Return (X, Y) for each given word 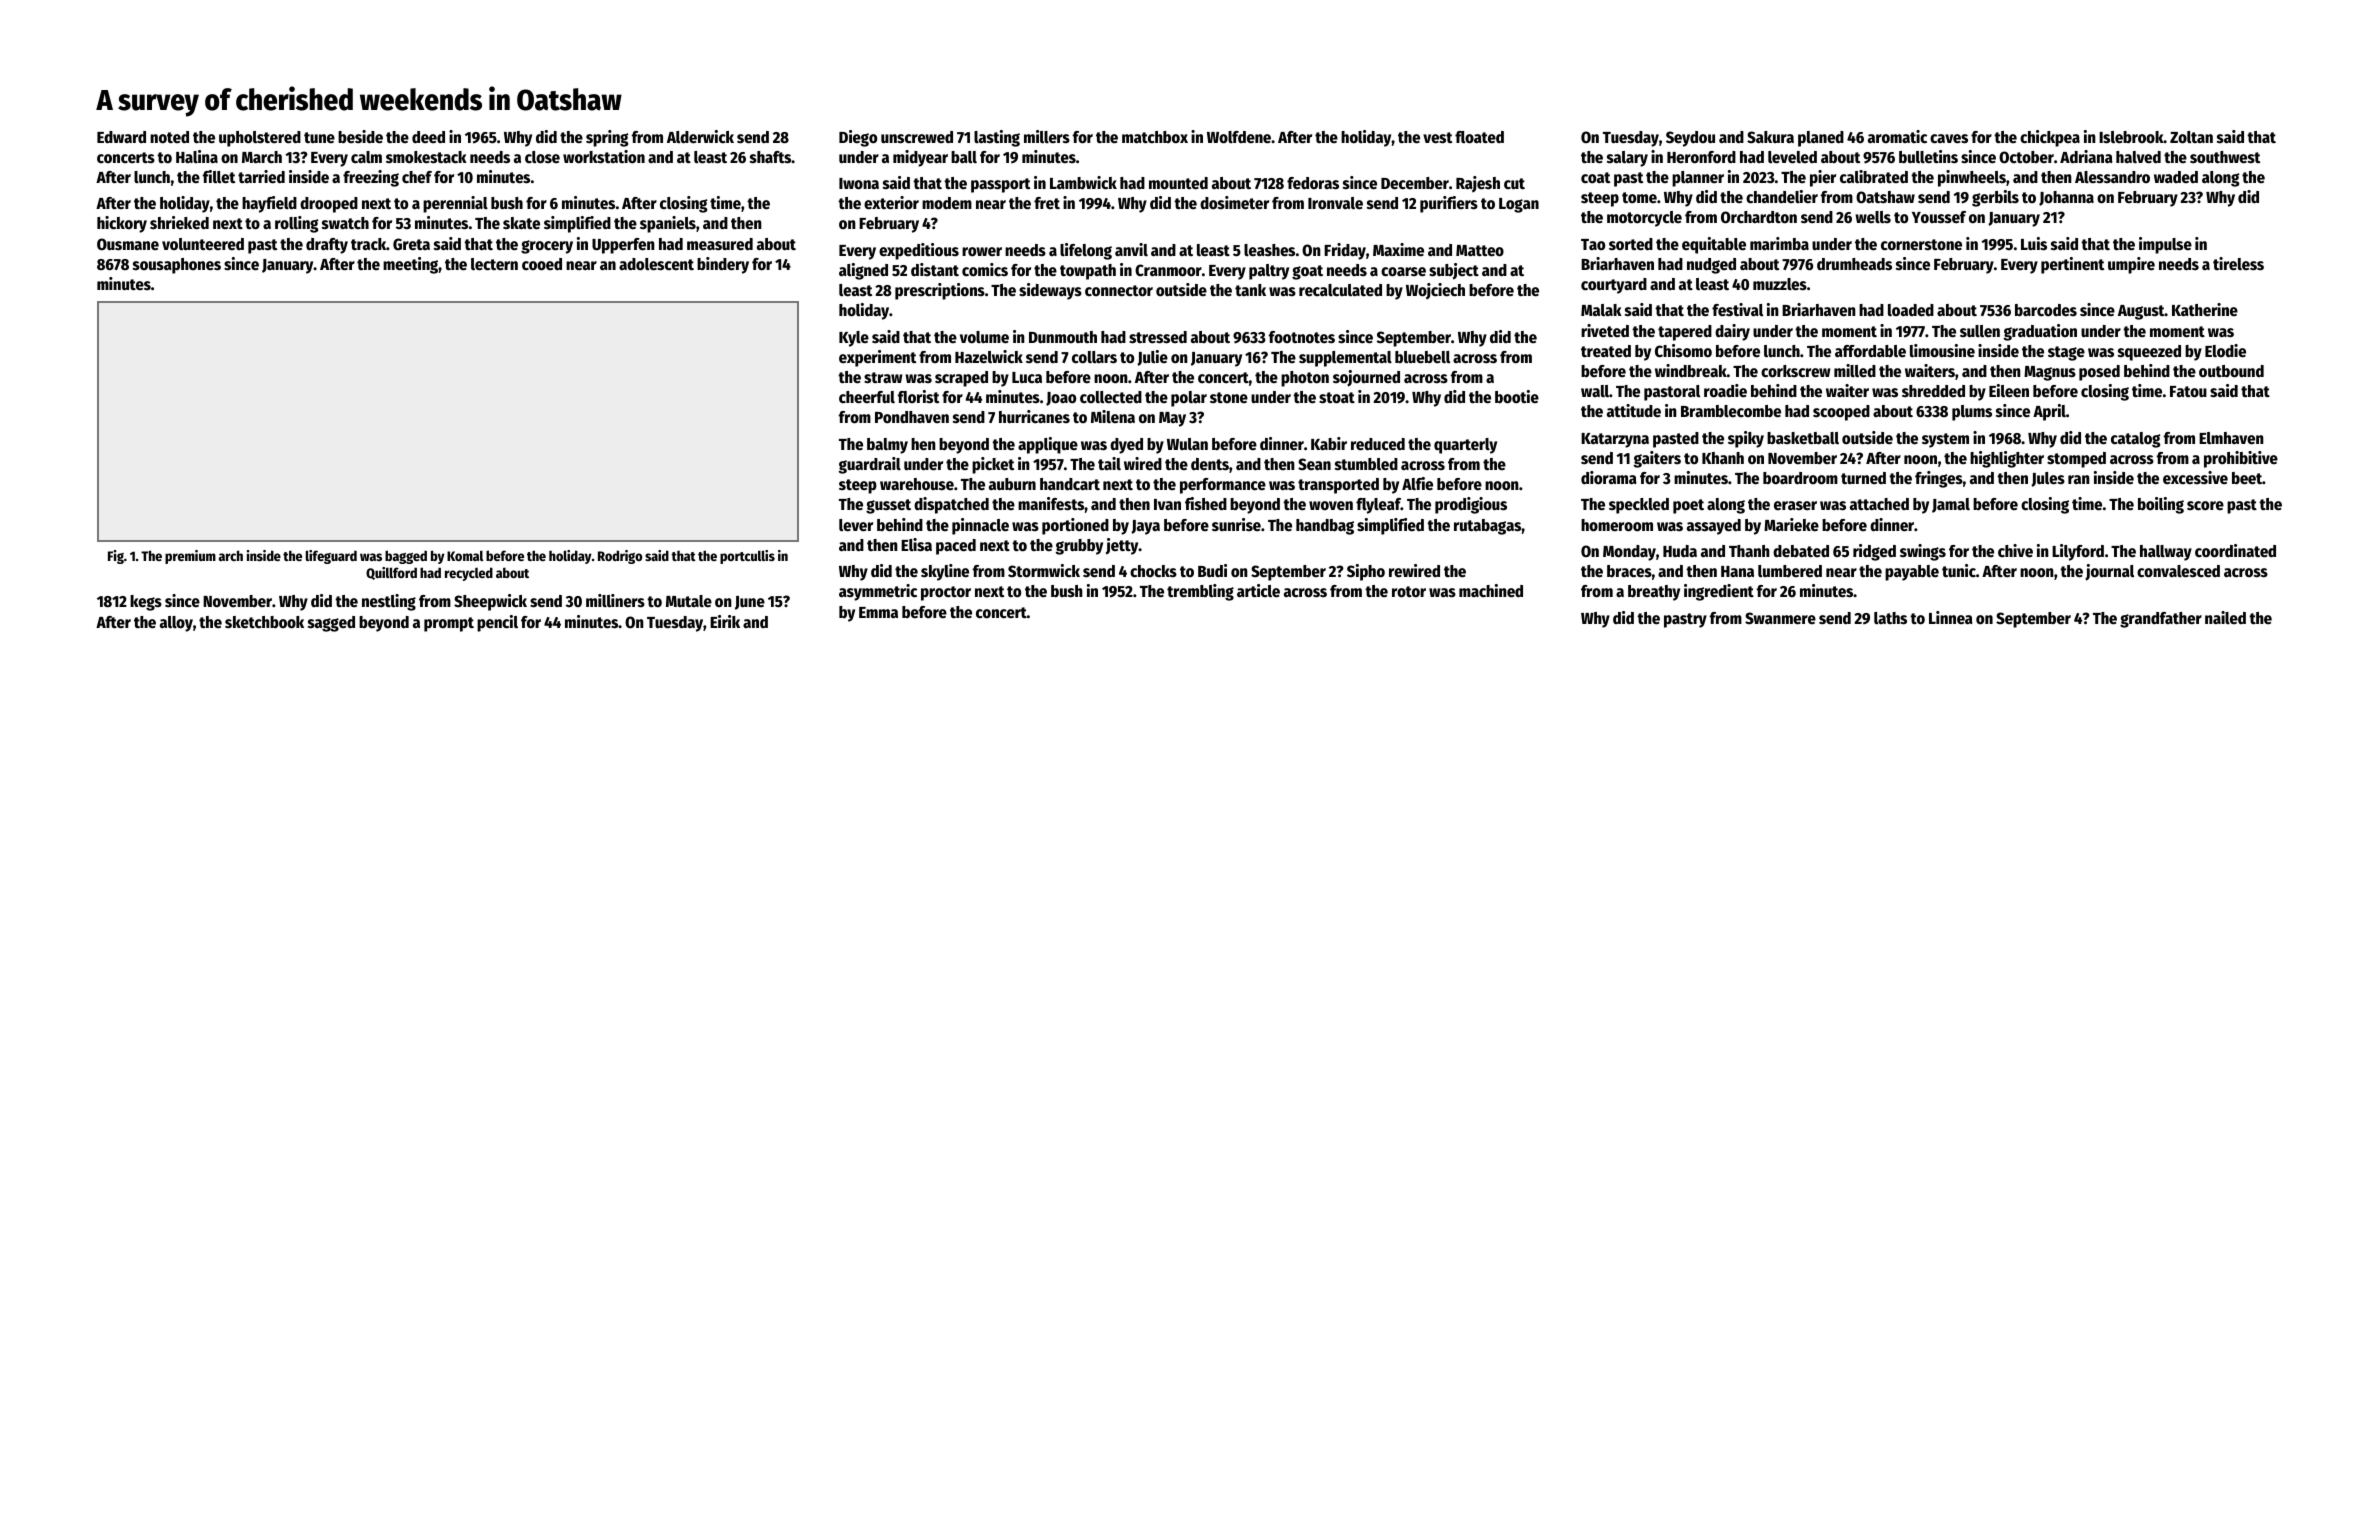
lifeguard (331, 557)
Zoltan (2191, 137)
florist (918, 397)
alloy (176, 624)
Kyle (854, 339)
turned (1863, 478)
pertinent (2072, 265)
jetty (1122, 546)
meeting (410, 265)
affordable (1870, 351)
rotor (1409, 592)
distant (935, 269)
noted (169, 137)
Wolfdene (1239, 137)
